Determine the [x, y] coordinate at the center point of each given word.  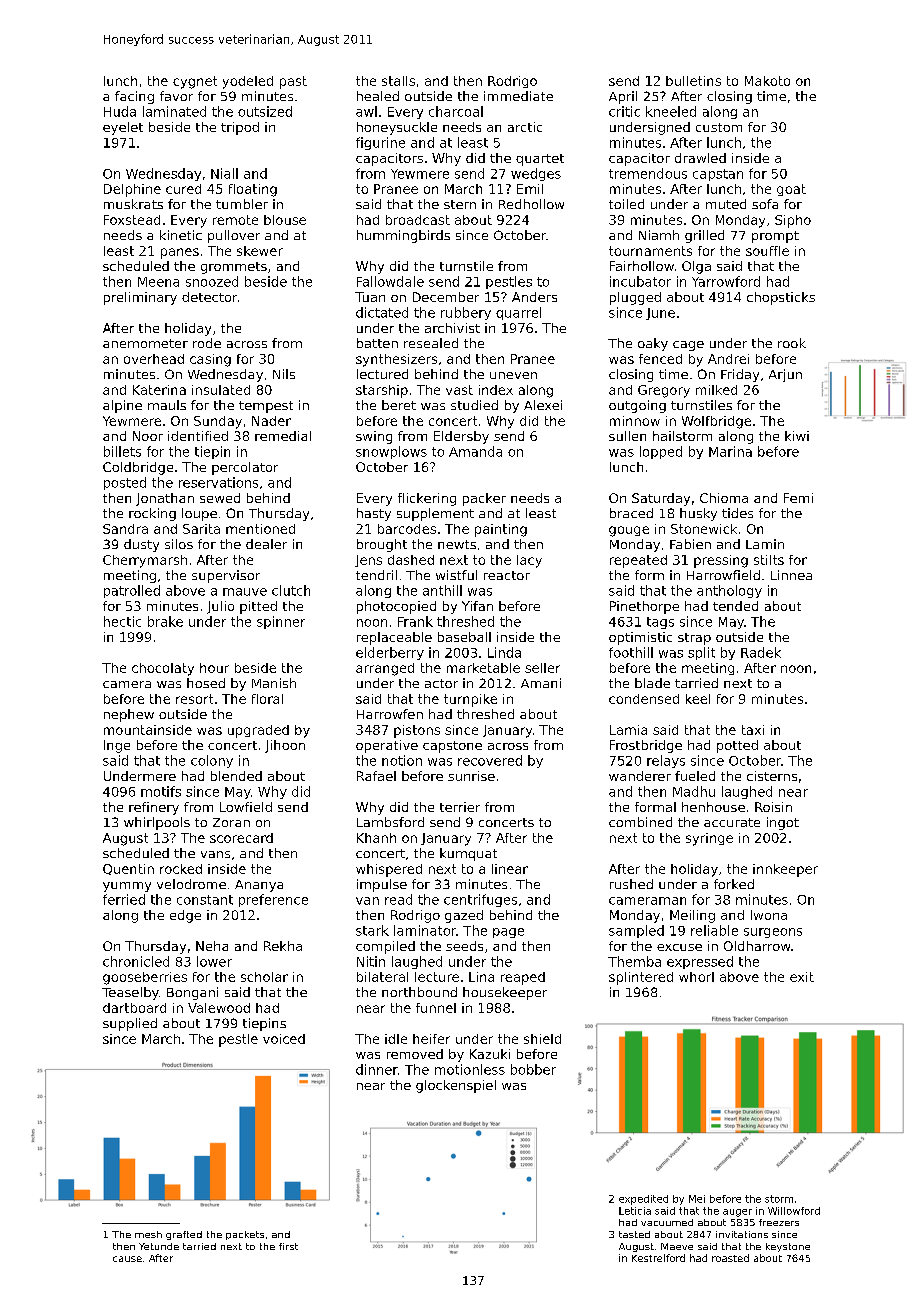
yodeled [248, 82]
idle [396, 1039]
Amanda [475, 451]
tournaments [650, 251]
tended [735, 606]
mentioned [260, 529]
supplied [130, 1024]
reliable [714, 930]
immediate [518, 96]
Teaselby [130, 993]
